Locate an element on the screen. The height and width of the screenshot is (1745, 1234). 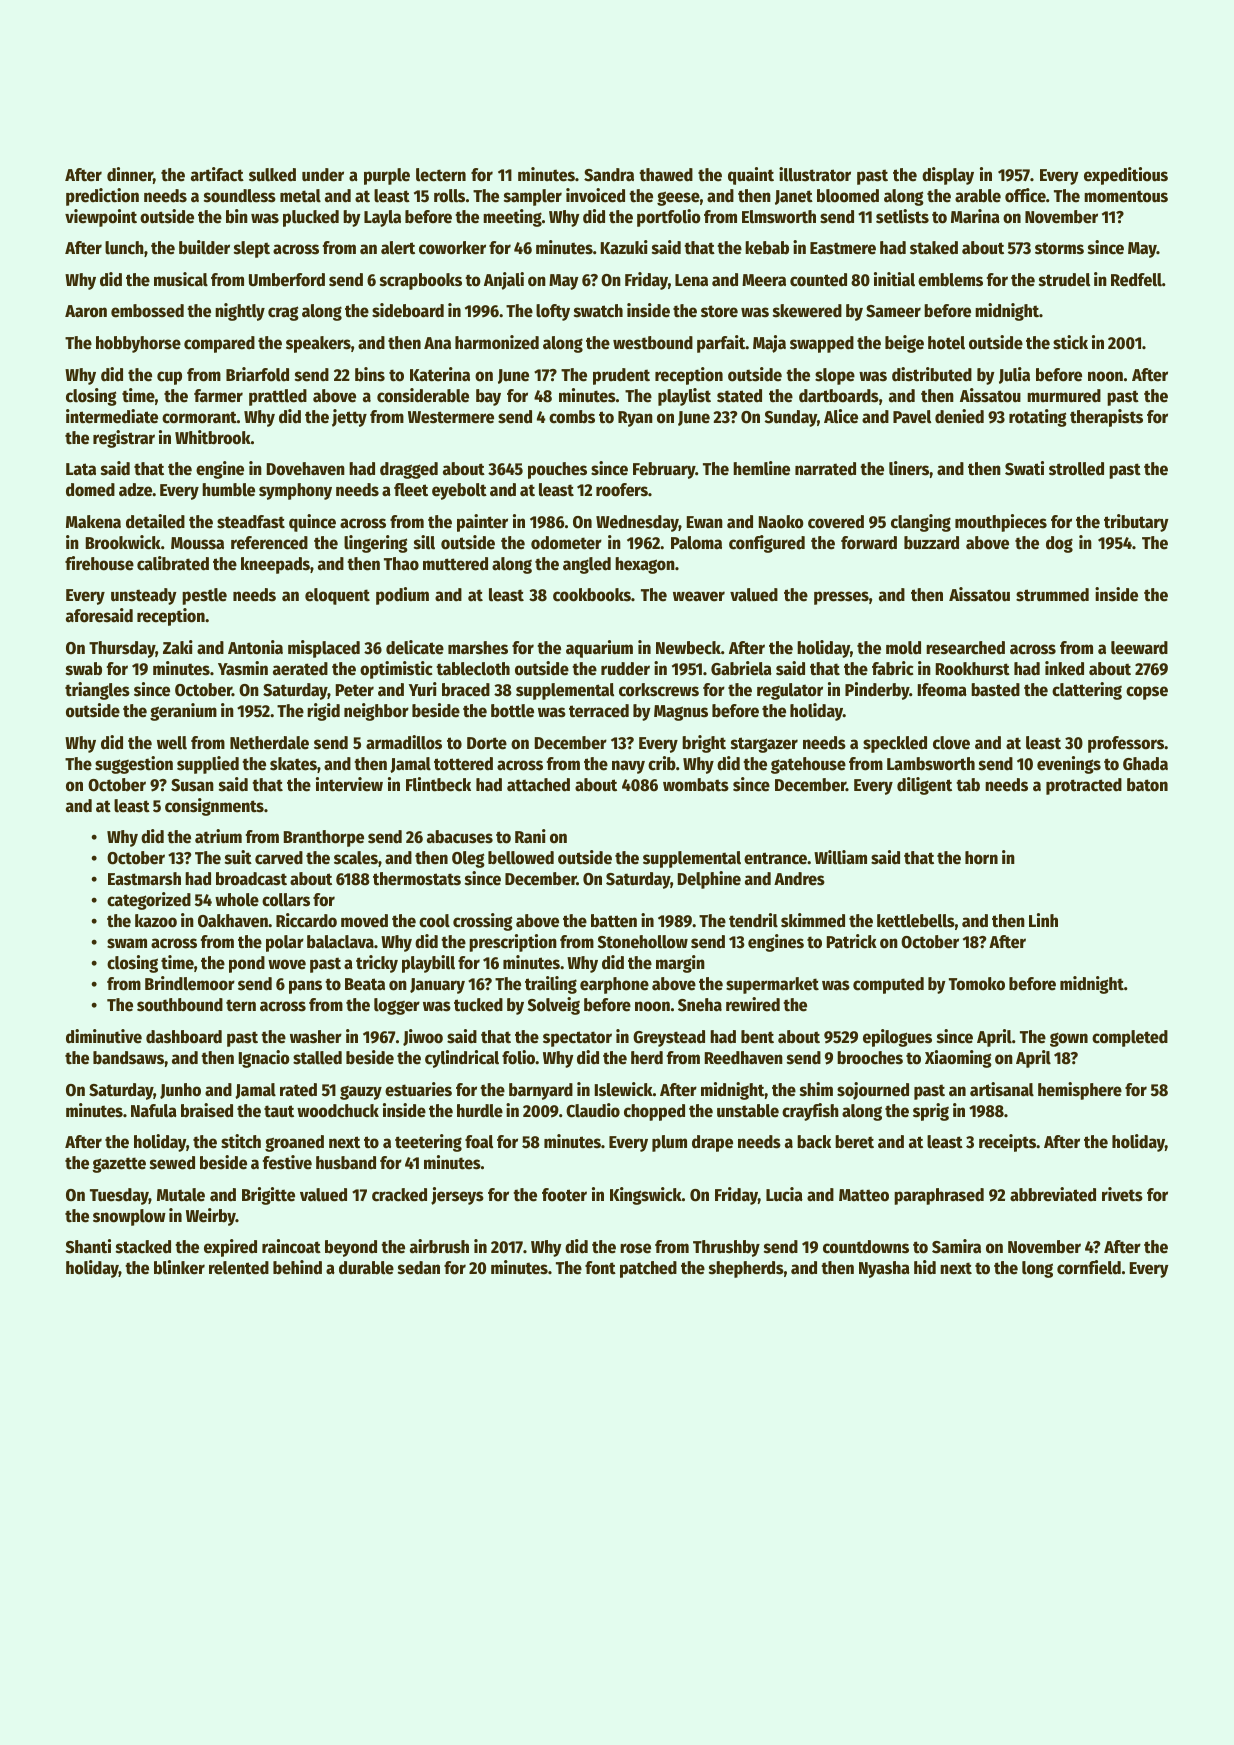
expeditious is located at coordinates (1126, 176).
